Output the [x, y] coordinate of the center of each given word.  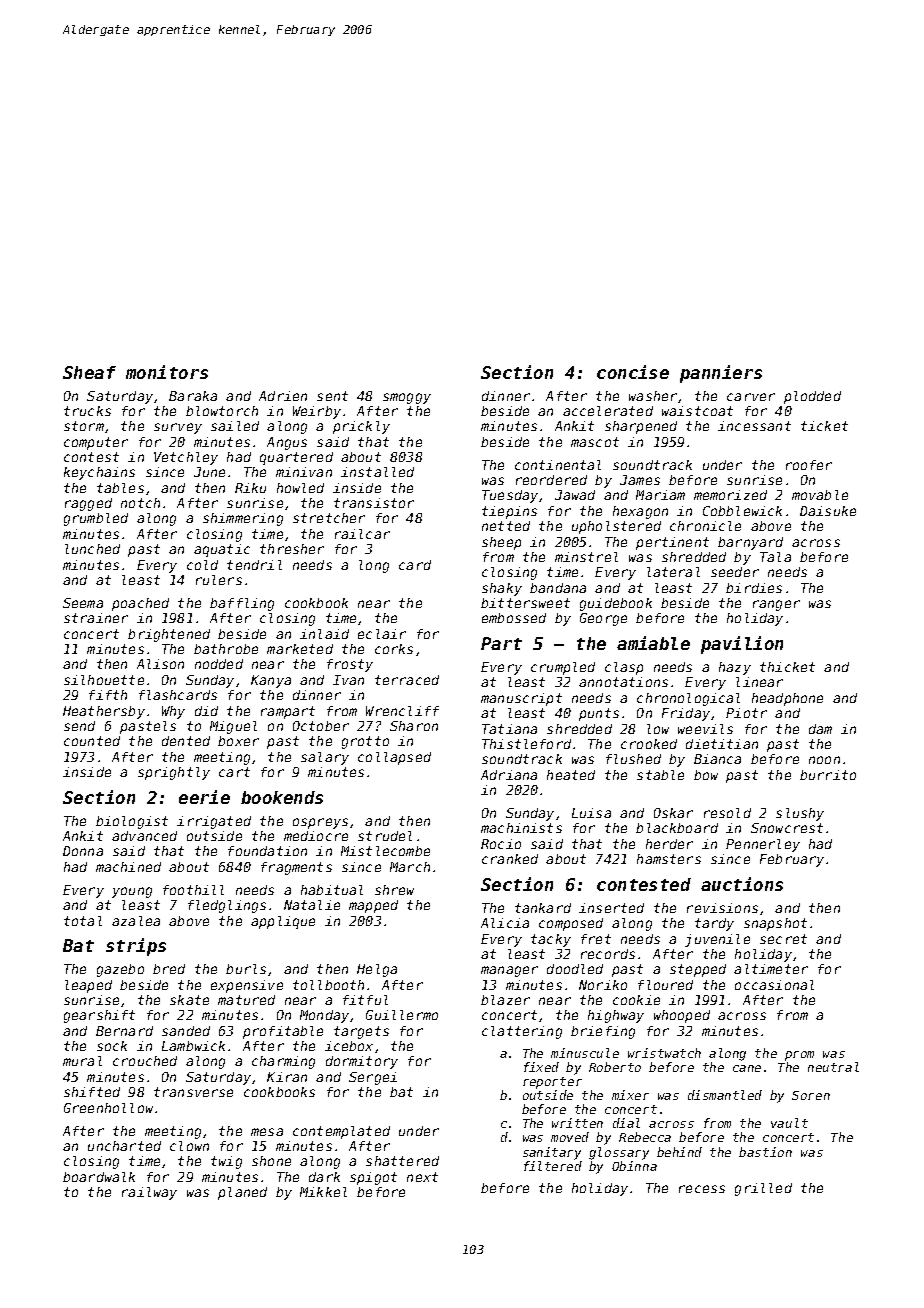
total [83, 921]
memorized [730, 495]
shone [271, 1161]
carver [751, 397]
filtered [553, 1166]
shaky [502, 589]
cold [202, 565]
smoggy [407, 398]
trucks [87, 411]
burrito [828, 775]
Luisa [591, 813]
